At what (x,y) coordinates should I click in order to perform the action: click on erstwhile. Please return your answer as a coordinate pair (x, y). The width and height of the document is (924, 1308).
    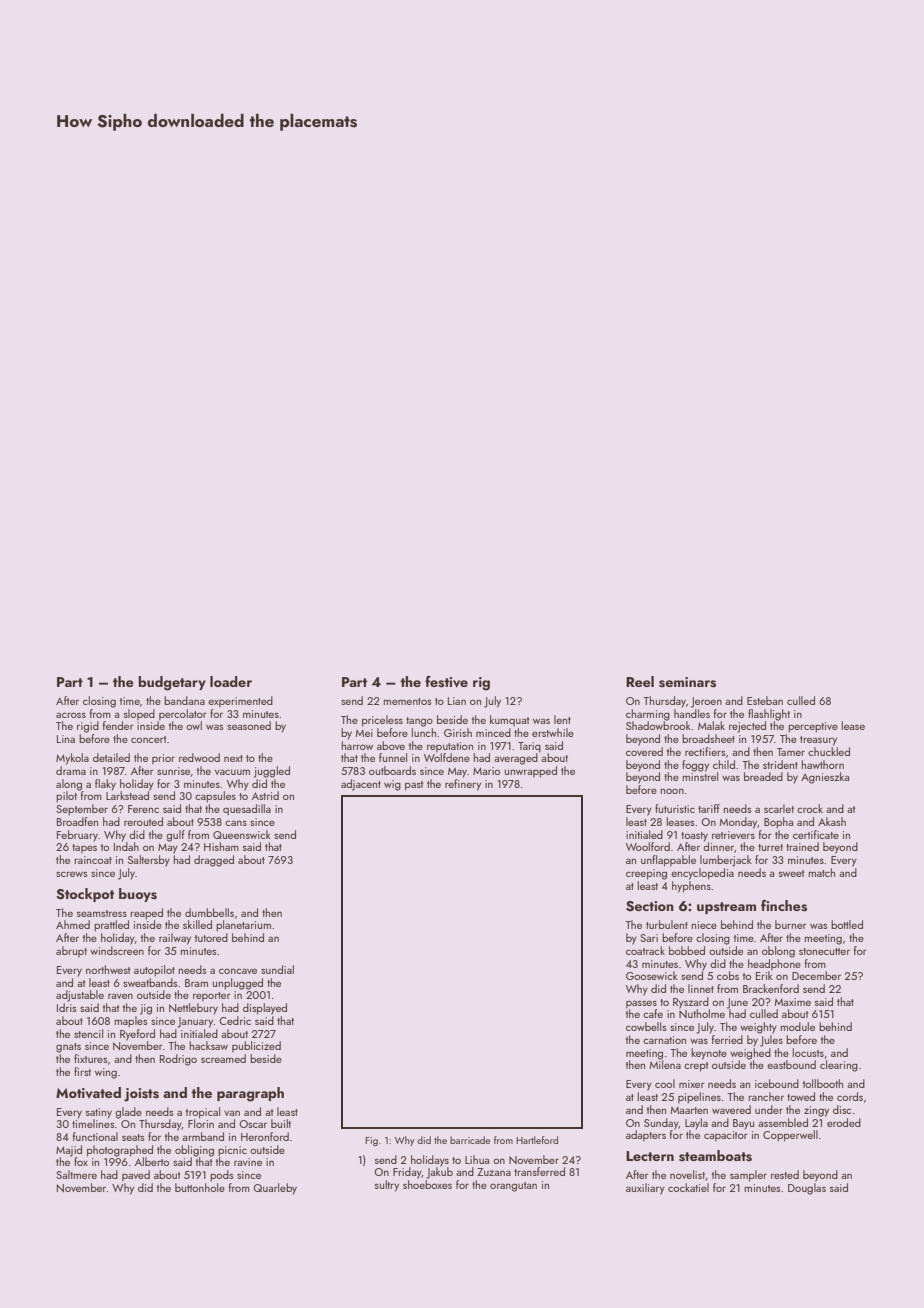
    Looking at the image, I should click on (553, 732).
